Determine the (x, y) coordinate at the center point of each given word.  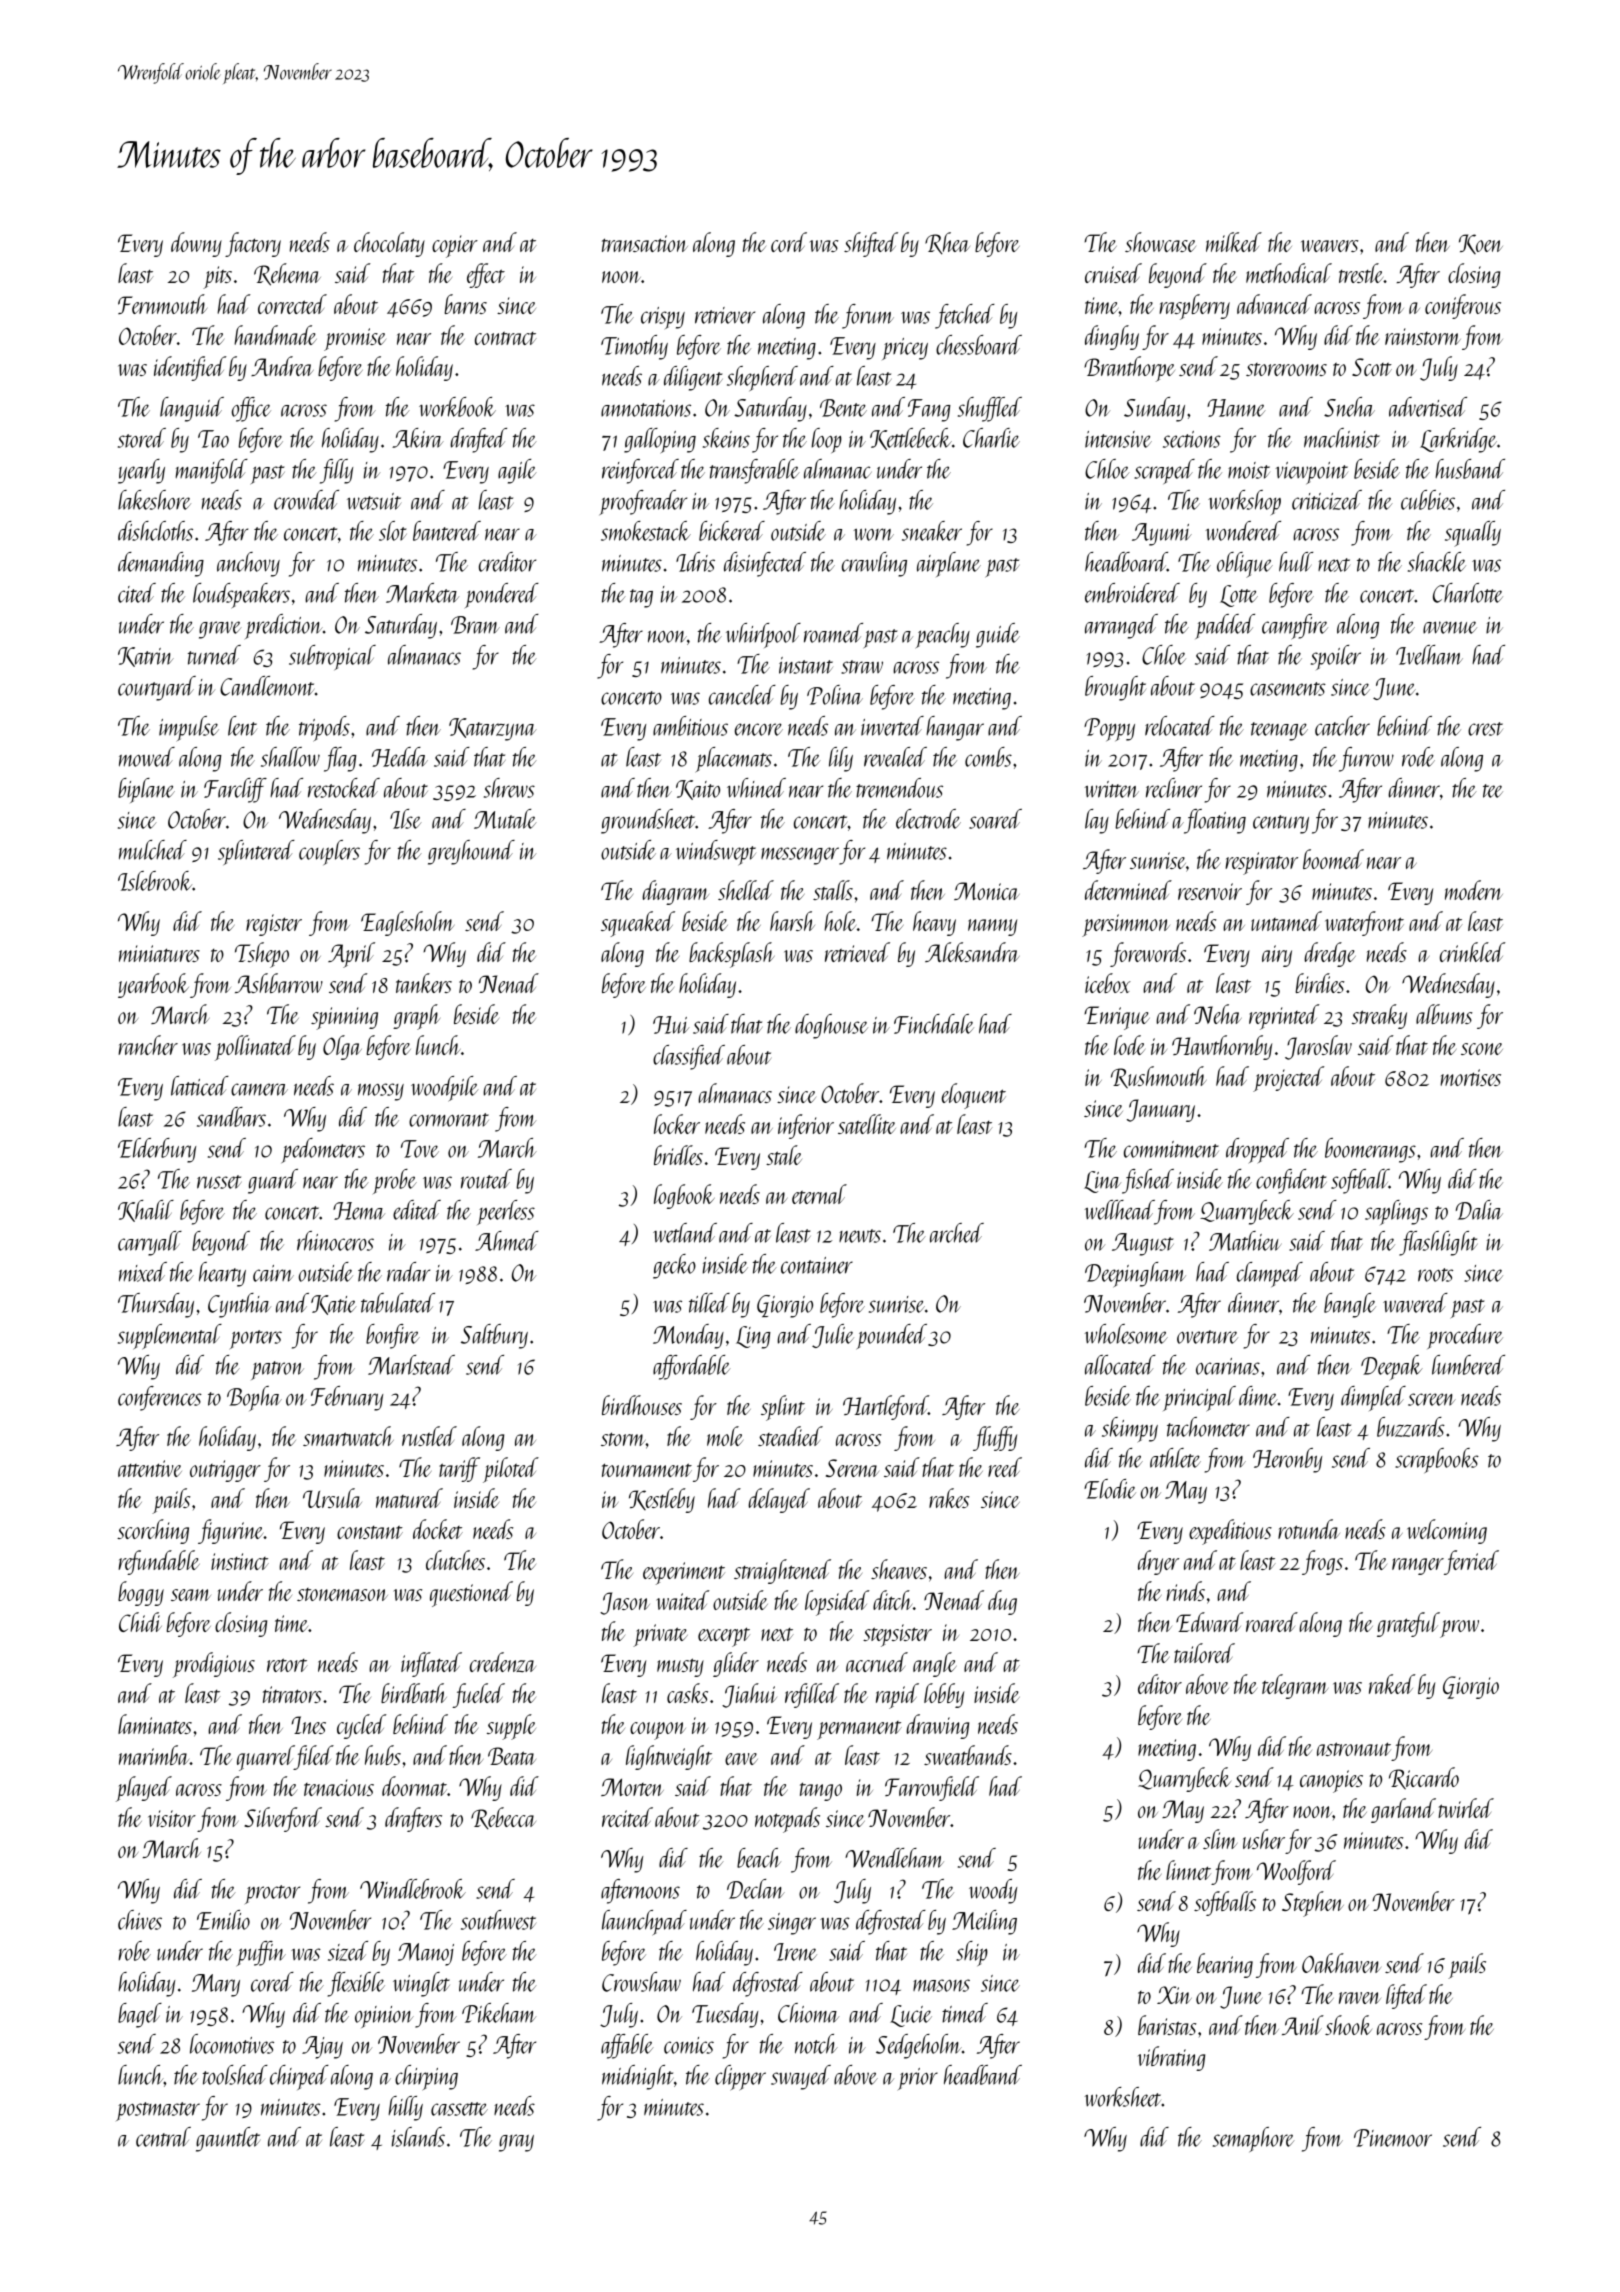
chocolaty (389, 244)
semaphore (1253, 2139)
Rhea (947, 243)
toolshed (235, 2075)
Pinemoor (1393, 2138)
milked (1234, 242)
